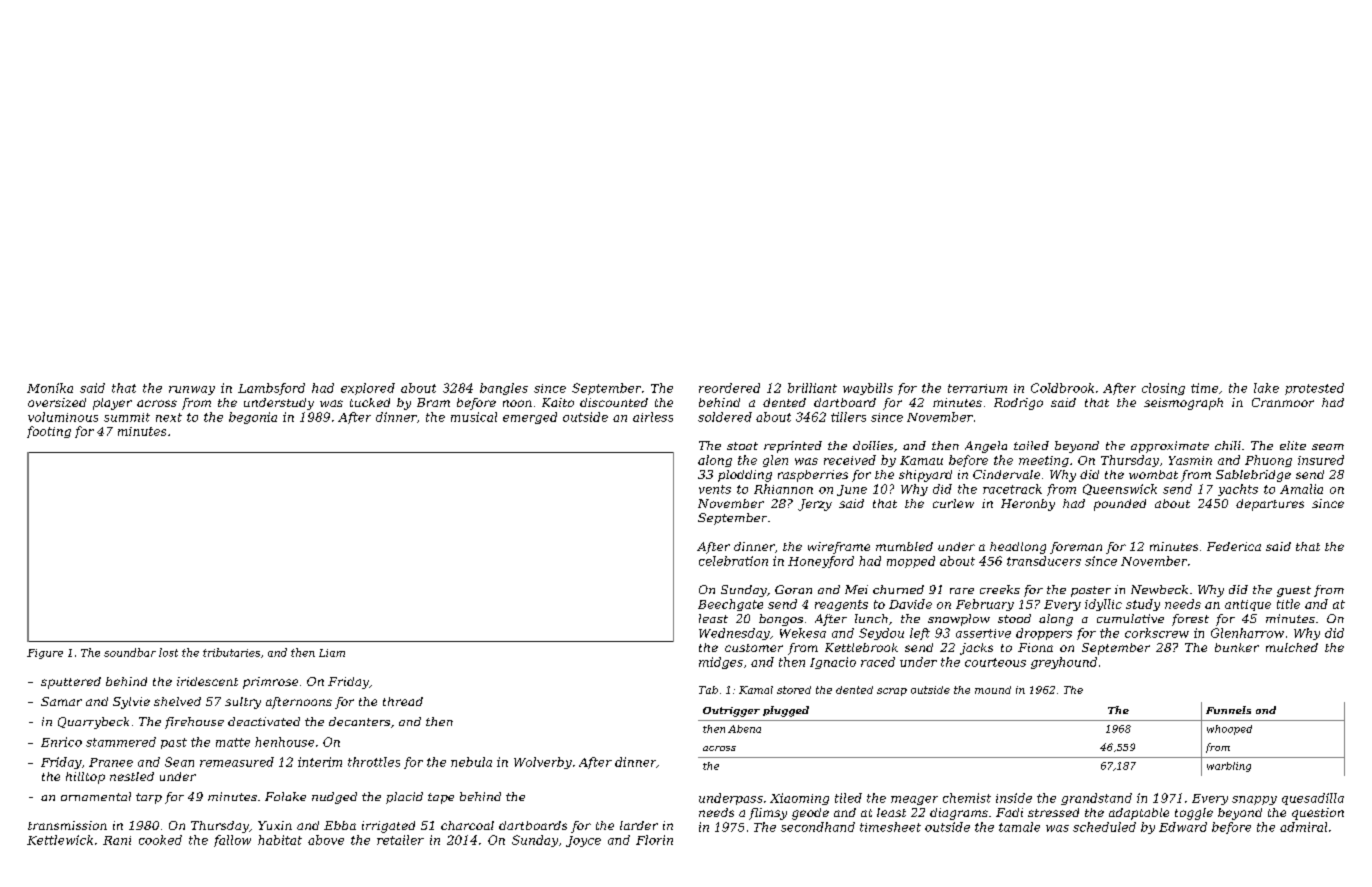 Image resolution: width=1372 pixels, height=887 pixels. I want to click on Wolverby, so click(543, 763).
